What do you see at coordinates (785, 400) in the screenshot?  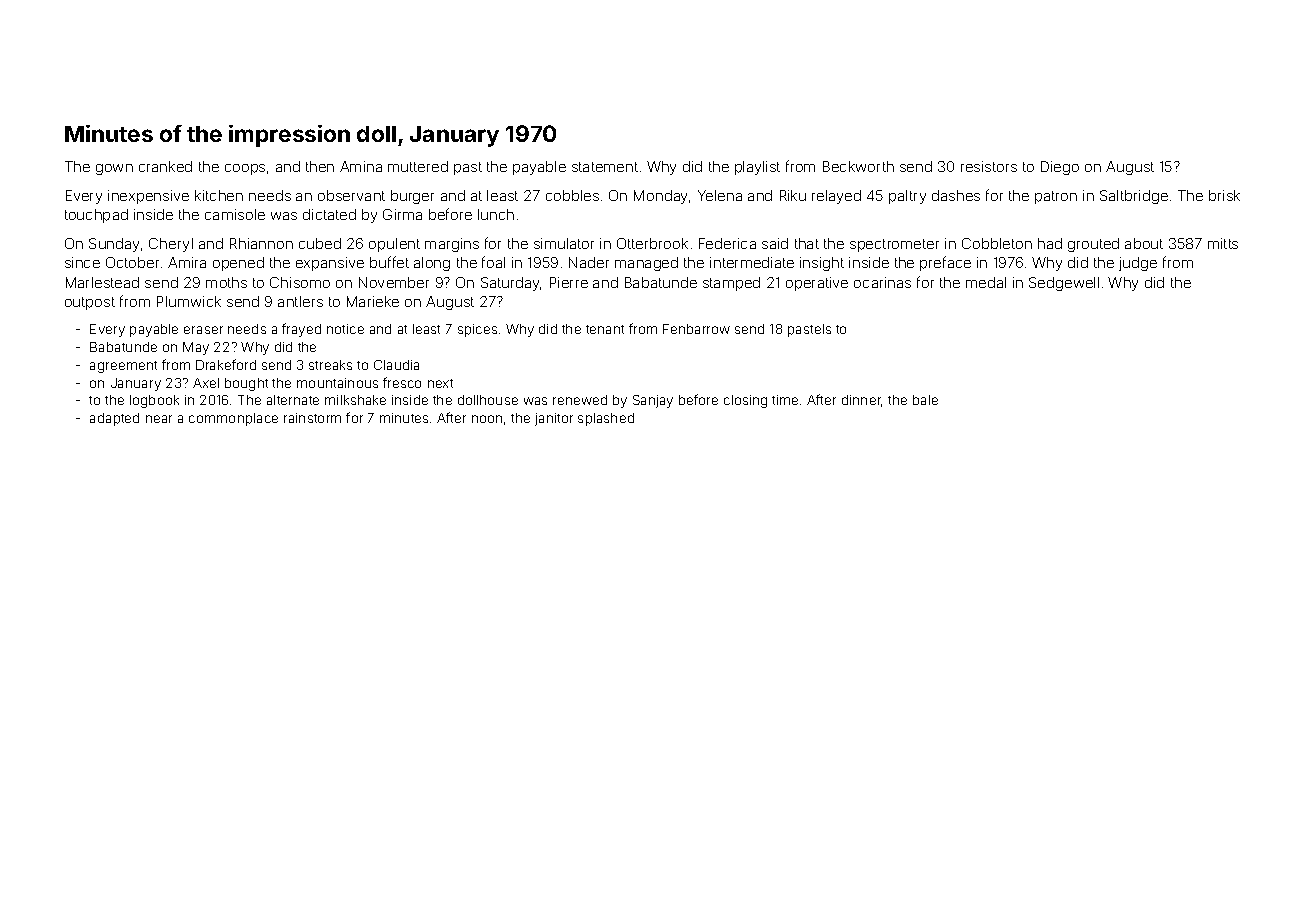 I see `time` at bounding box center [785, 400].
